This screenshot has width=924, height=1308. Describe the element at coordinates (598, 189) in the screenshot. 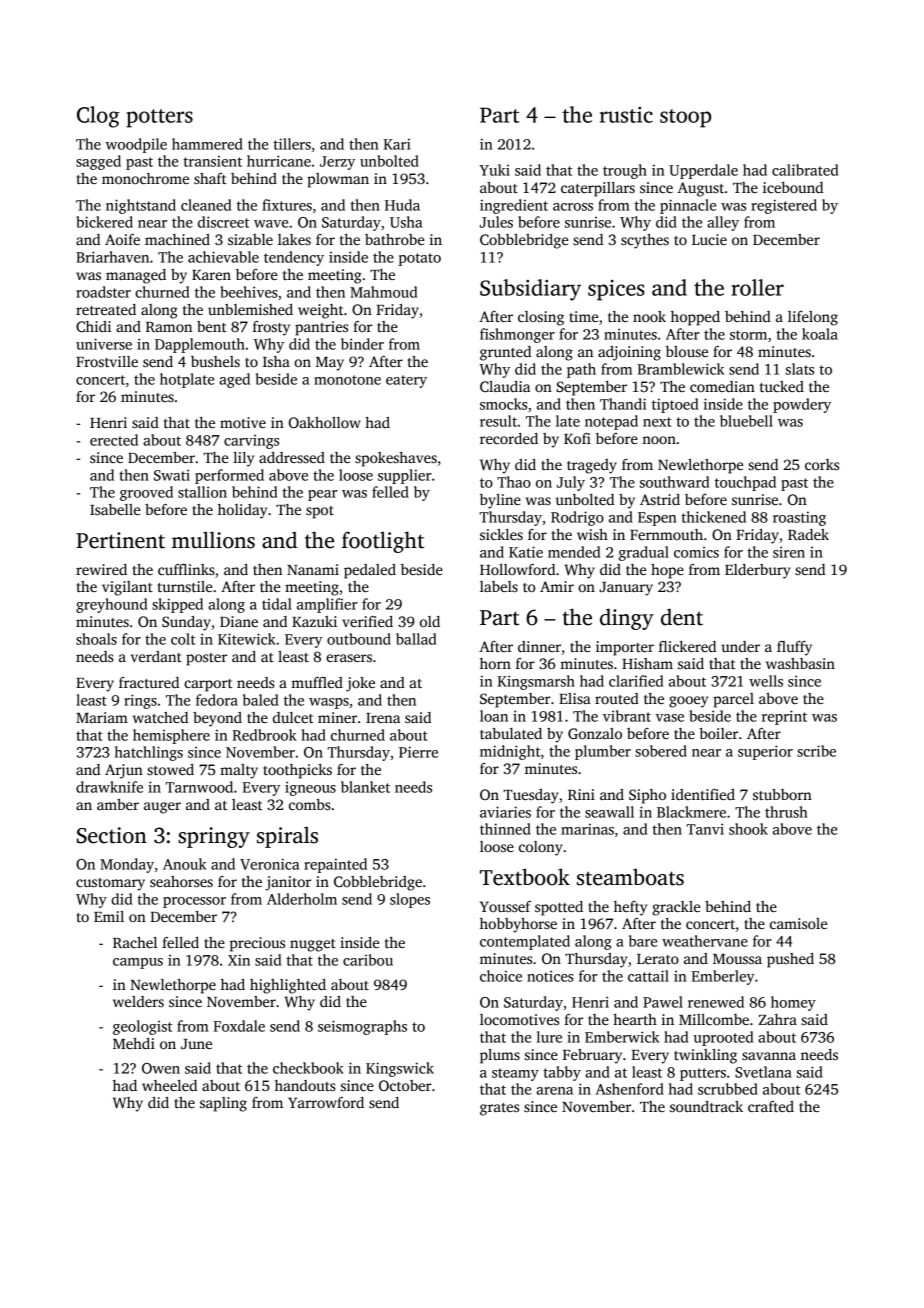

I see `caterpillars` at that location.
